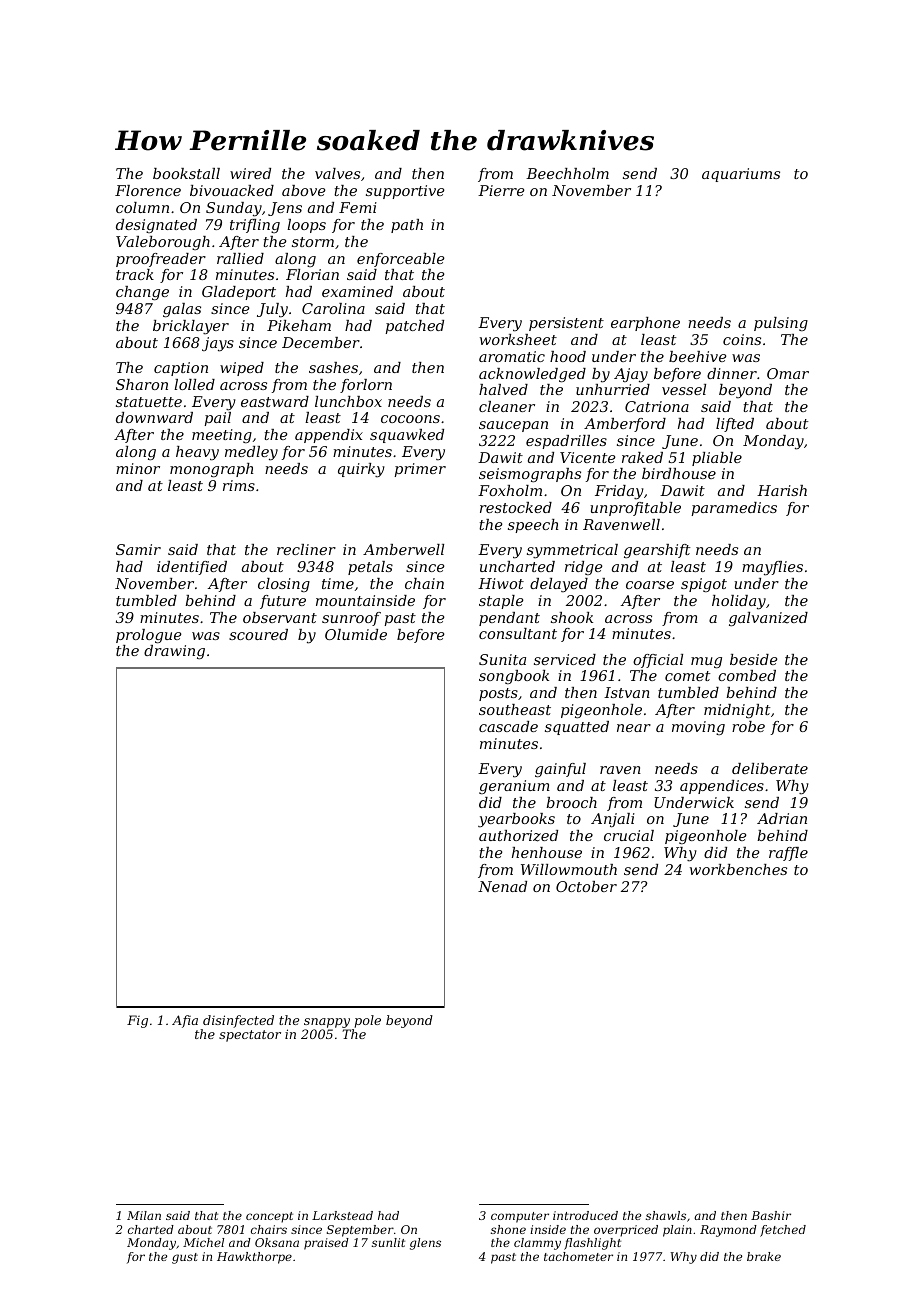 The height and width of the screenshot is (1308, 924). I want to click on Fig, so click(137, 1021).
